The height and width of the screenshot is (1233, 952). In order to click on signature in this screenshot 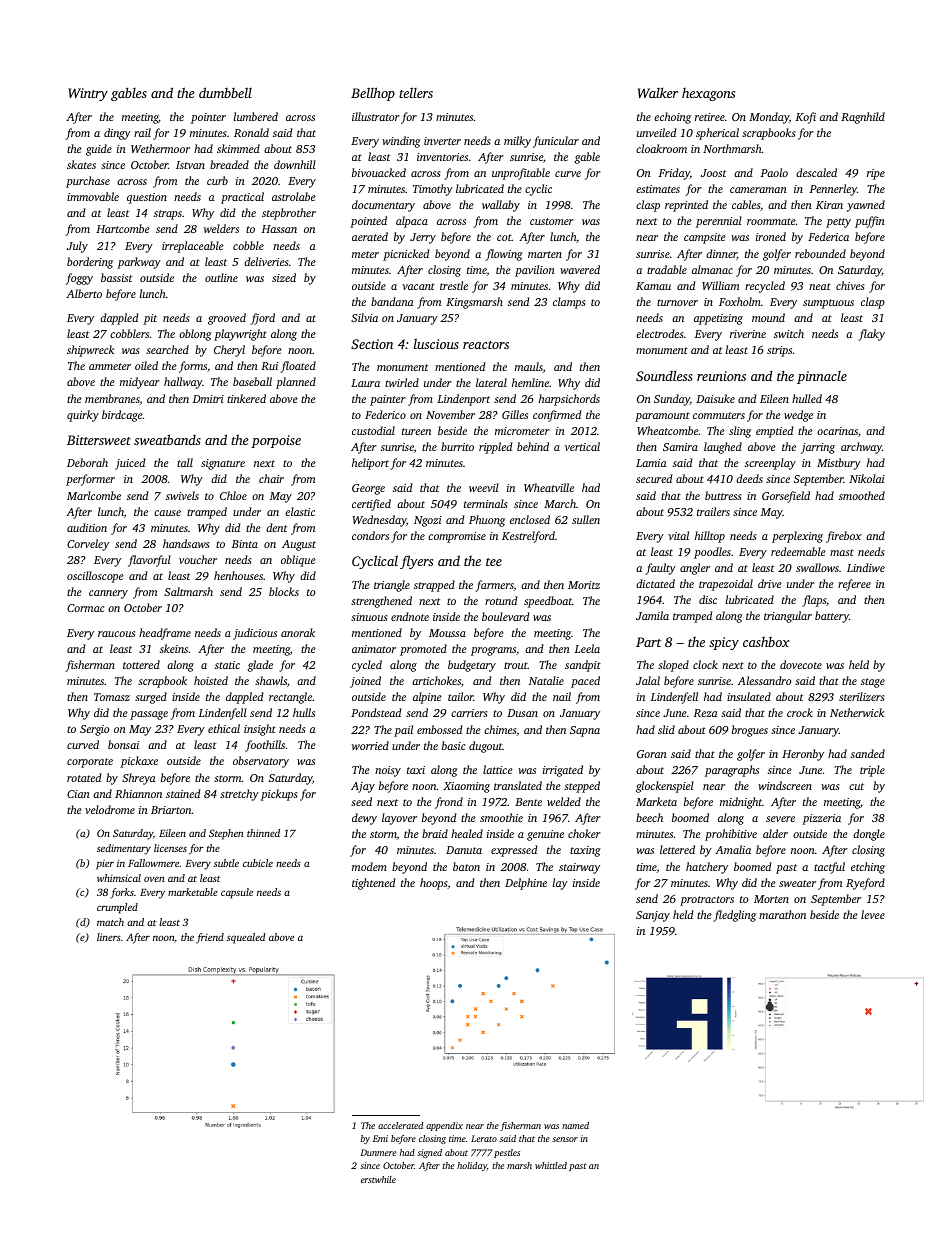, I will do `click(223, 464)`.
